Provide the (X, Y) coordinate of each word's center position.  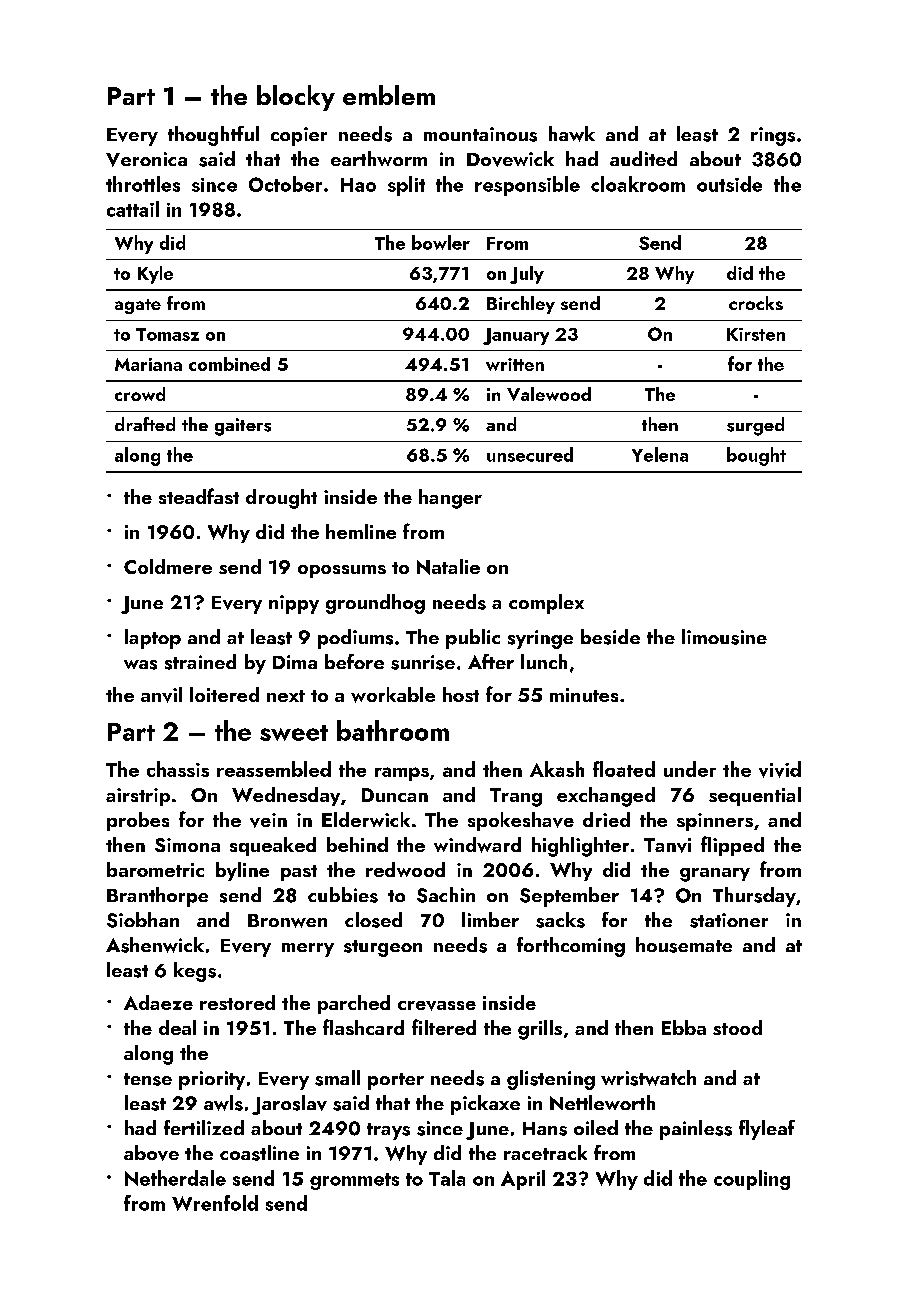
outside (729, 184)
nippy (294, 604)
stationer (729, 920)
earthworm (379, 158)
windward (477, 845)
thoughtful (213, 136)
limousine (724, 637)
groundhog (375, 604)
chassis (178, 769)
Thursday (754, 897)
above (151, 1153)
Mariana (148, 364)
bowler (441, 242)
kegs (195, 972)
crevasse (437, 1006)
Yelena (660, 454)
